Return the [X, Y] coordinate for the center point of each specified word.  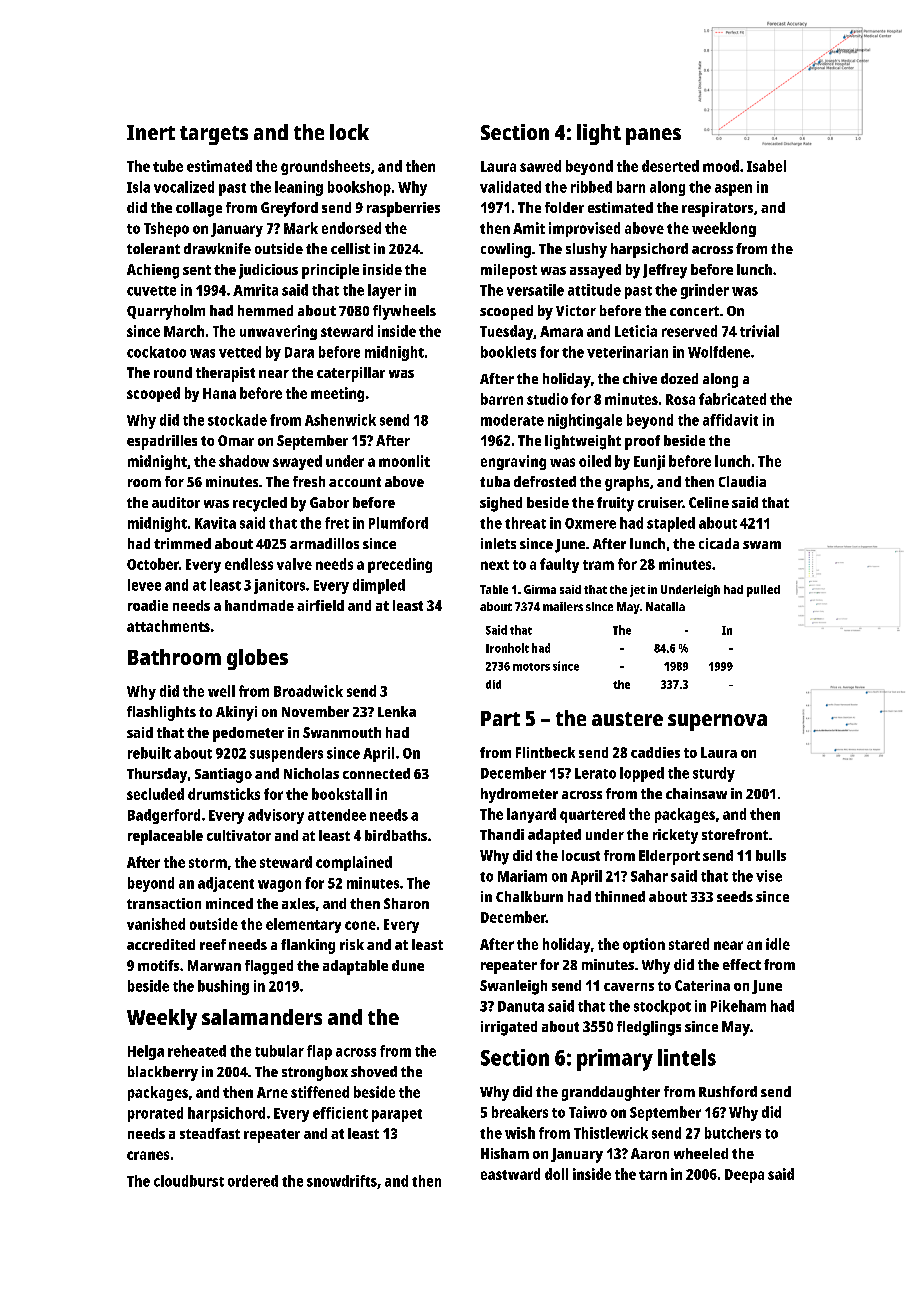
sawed [540, 166]
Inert [151, 132]
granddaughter [611, 1093]
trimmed [182, 543]
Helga [146, 1052]
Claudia [742, 481]
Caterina [702, 985]
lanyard [531, 815]
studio [547, 399]
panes [653, 136]
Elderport [669, 857]
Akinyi [236, 713]
